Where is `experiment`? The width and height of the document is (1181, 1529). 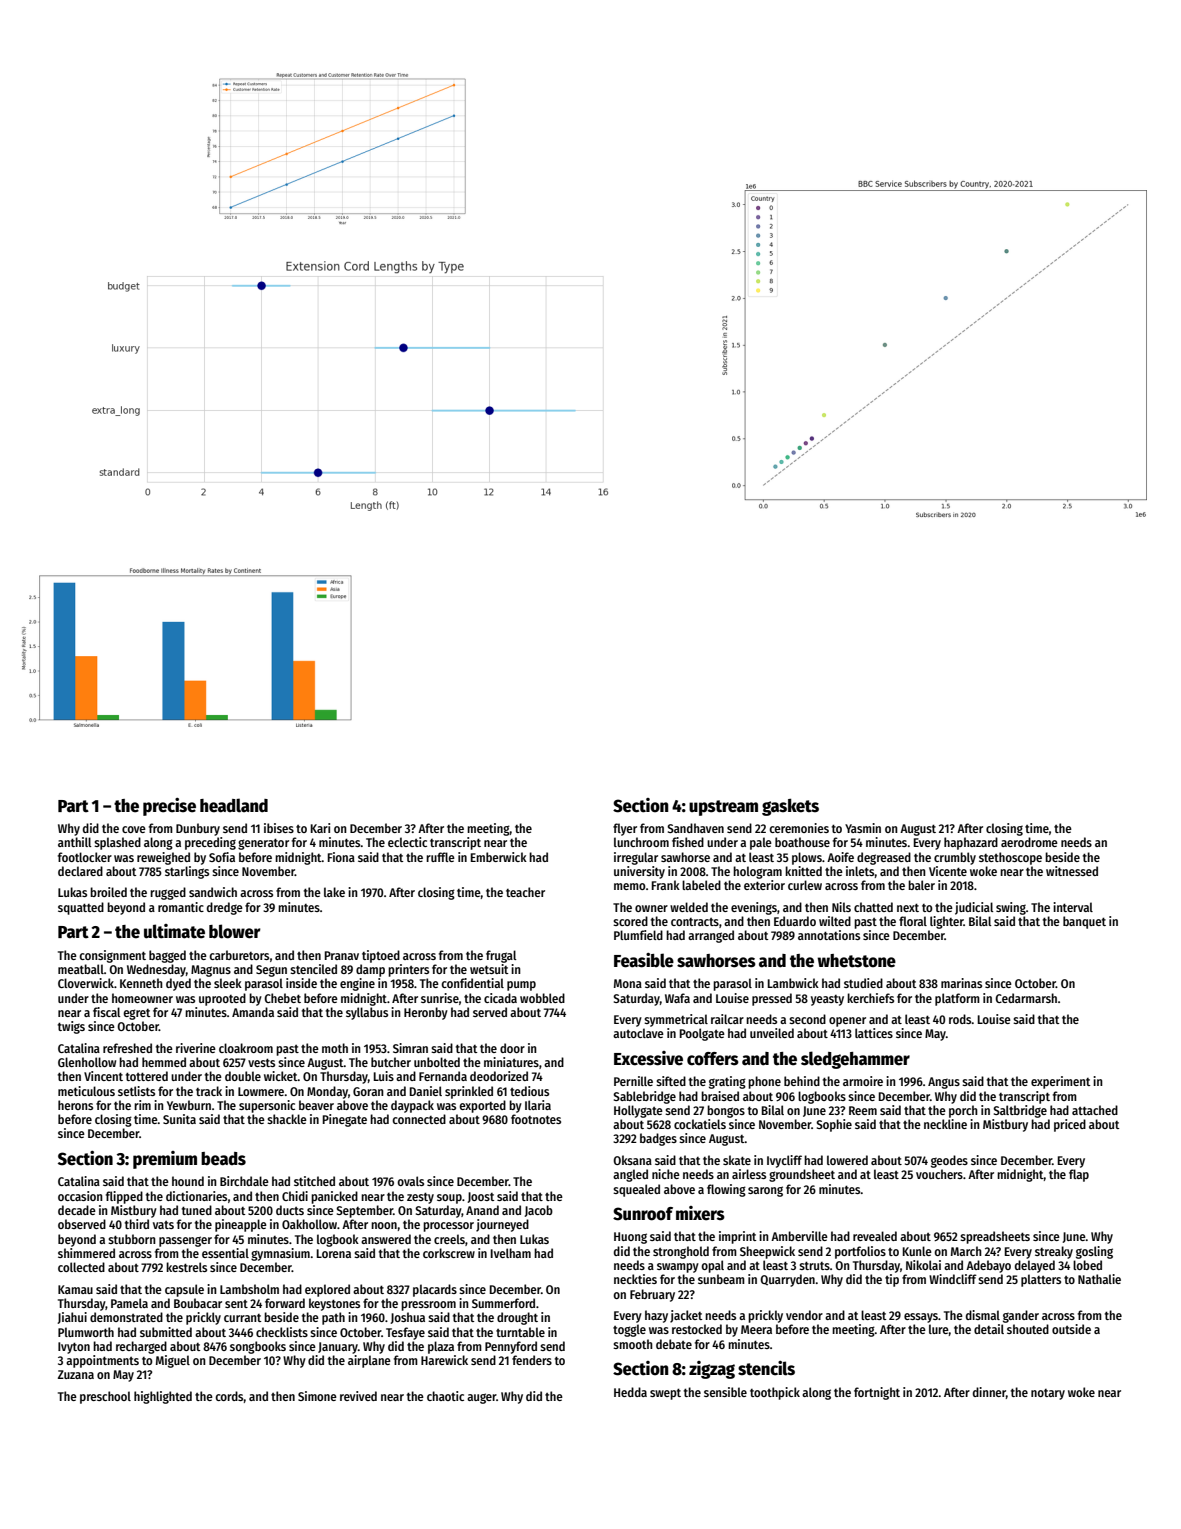 experiment is located at coordinates (1060, 1082).
